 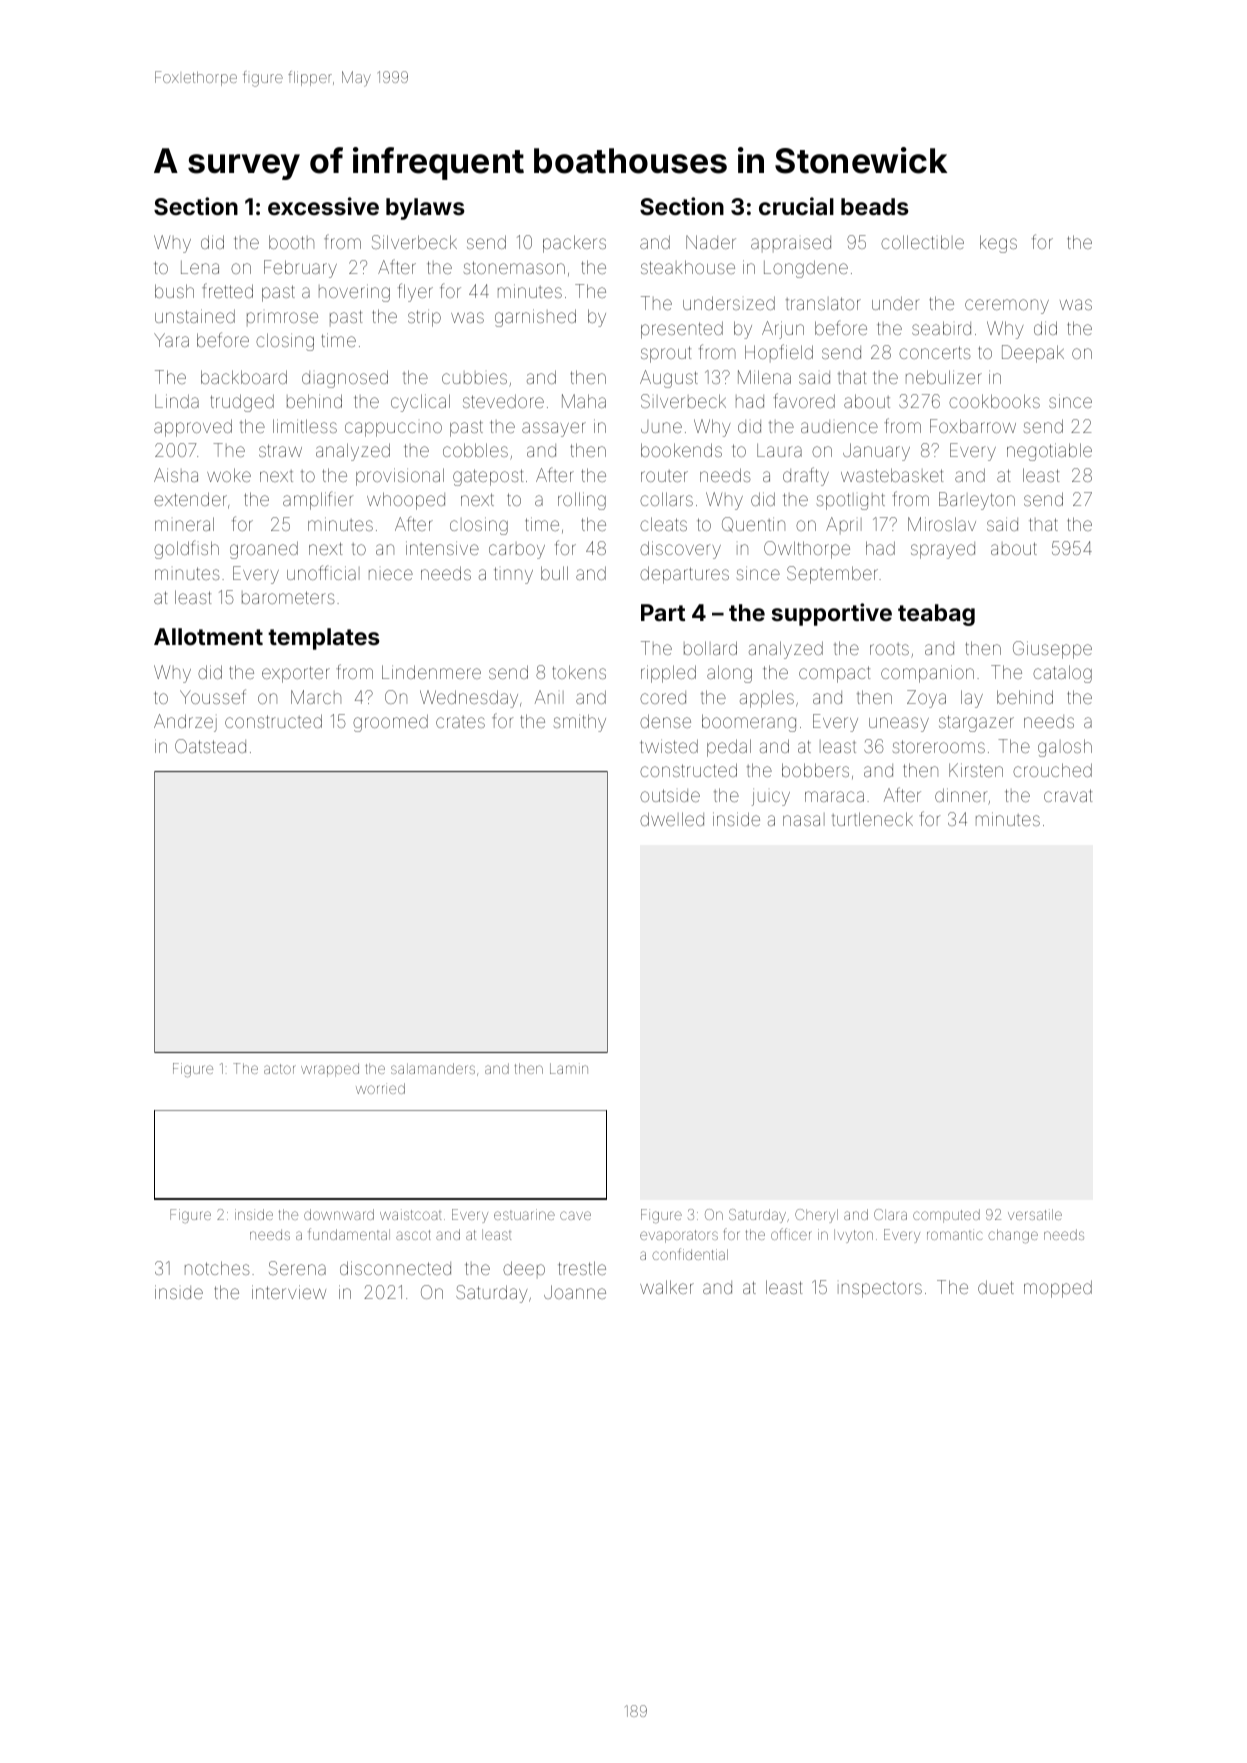 What do you see at coordinates (804, 819) in the document?
I see `nasal` at bounding box center [804, 819].
